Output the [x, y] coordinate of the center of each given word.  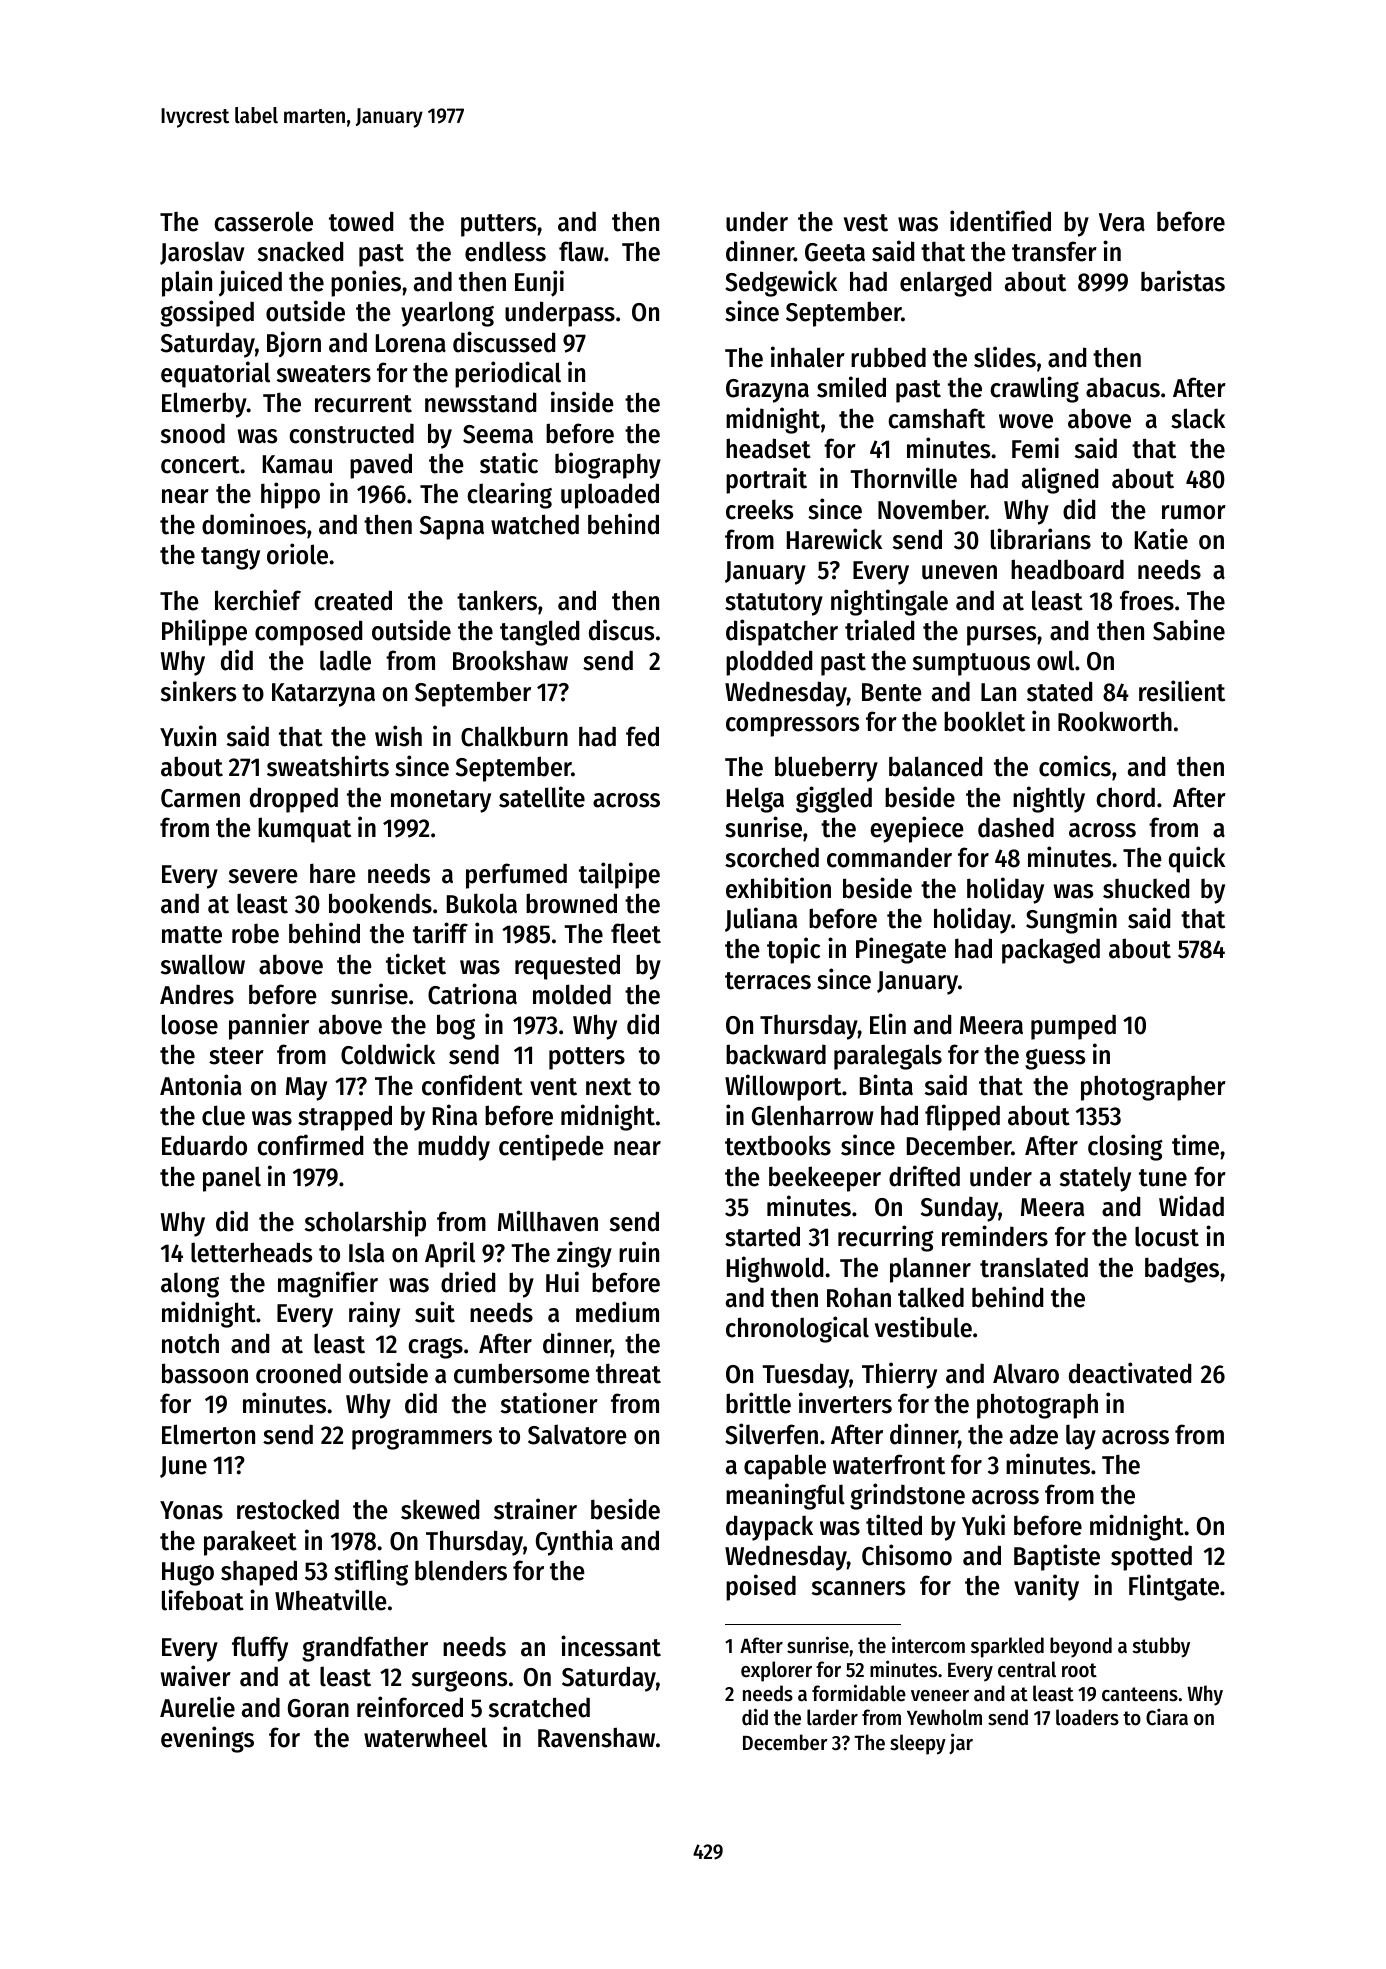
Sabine [1189, 630]
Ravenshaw [596, 1737]
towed [361, 221]
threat [628, 1373]
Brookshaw [510, 660]
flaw [581, 251]
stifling [371, 1572]
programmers [422, 1439]
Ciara [1167, 1717]
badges [1182, 1270]
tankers [497, 600]
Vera [1122, 222]
